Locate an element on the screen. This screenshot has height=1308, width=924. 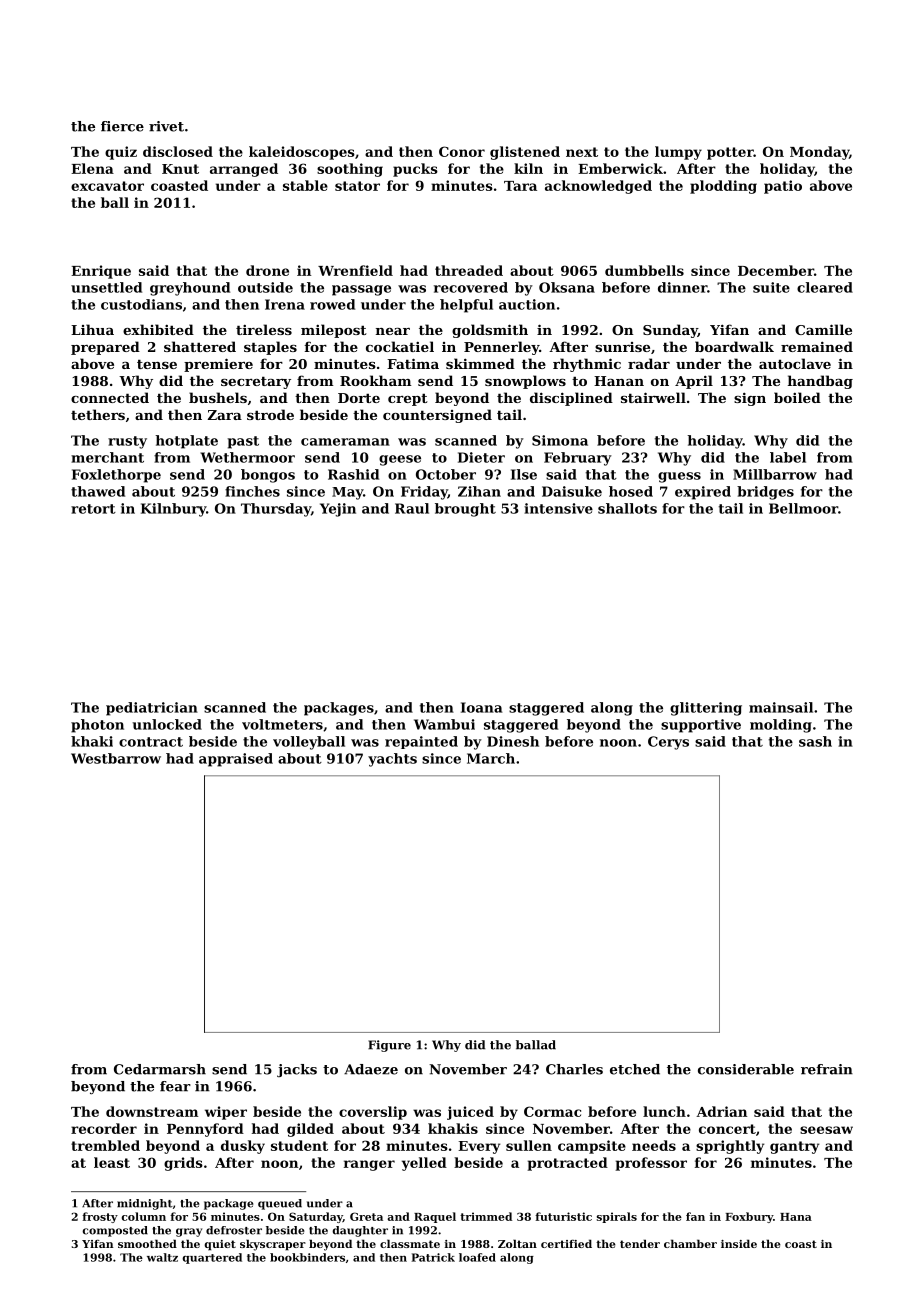
Elena is located at coordinates (92, 168).
